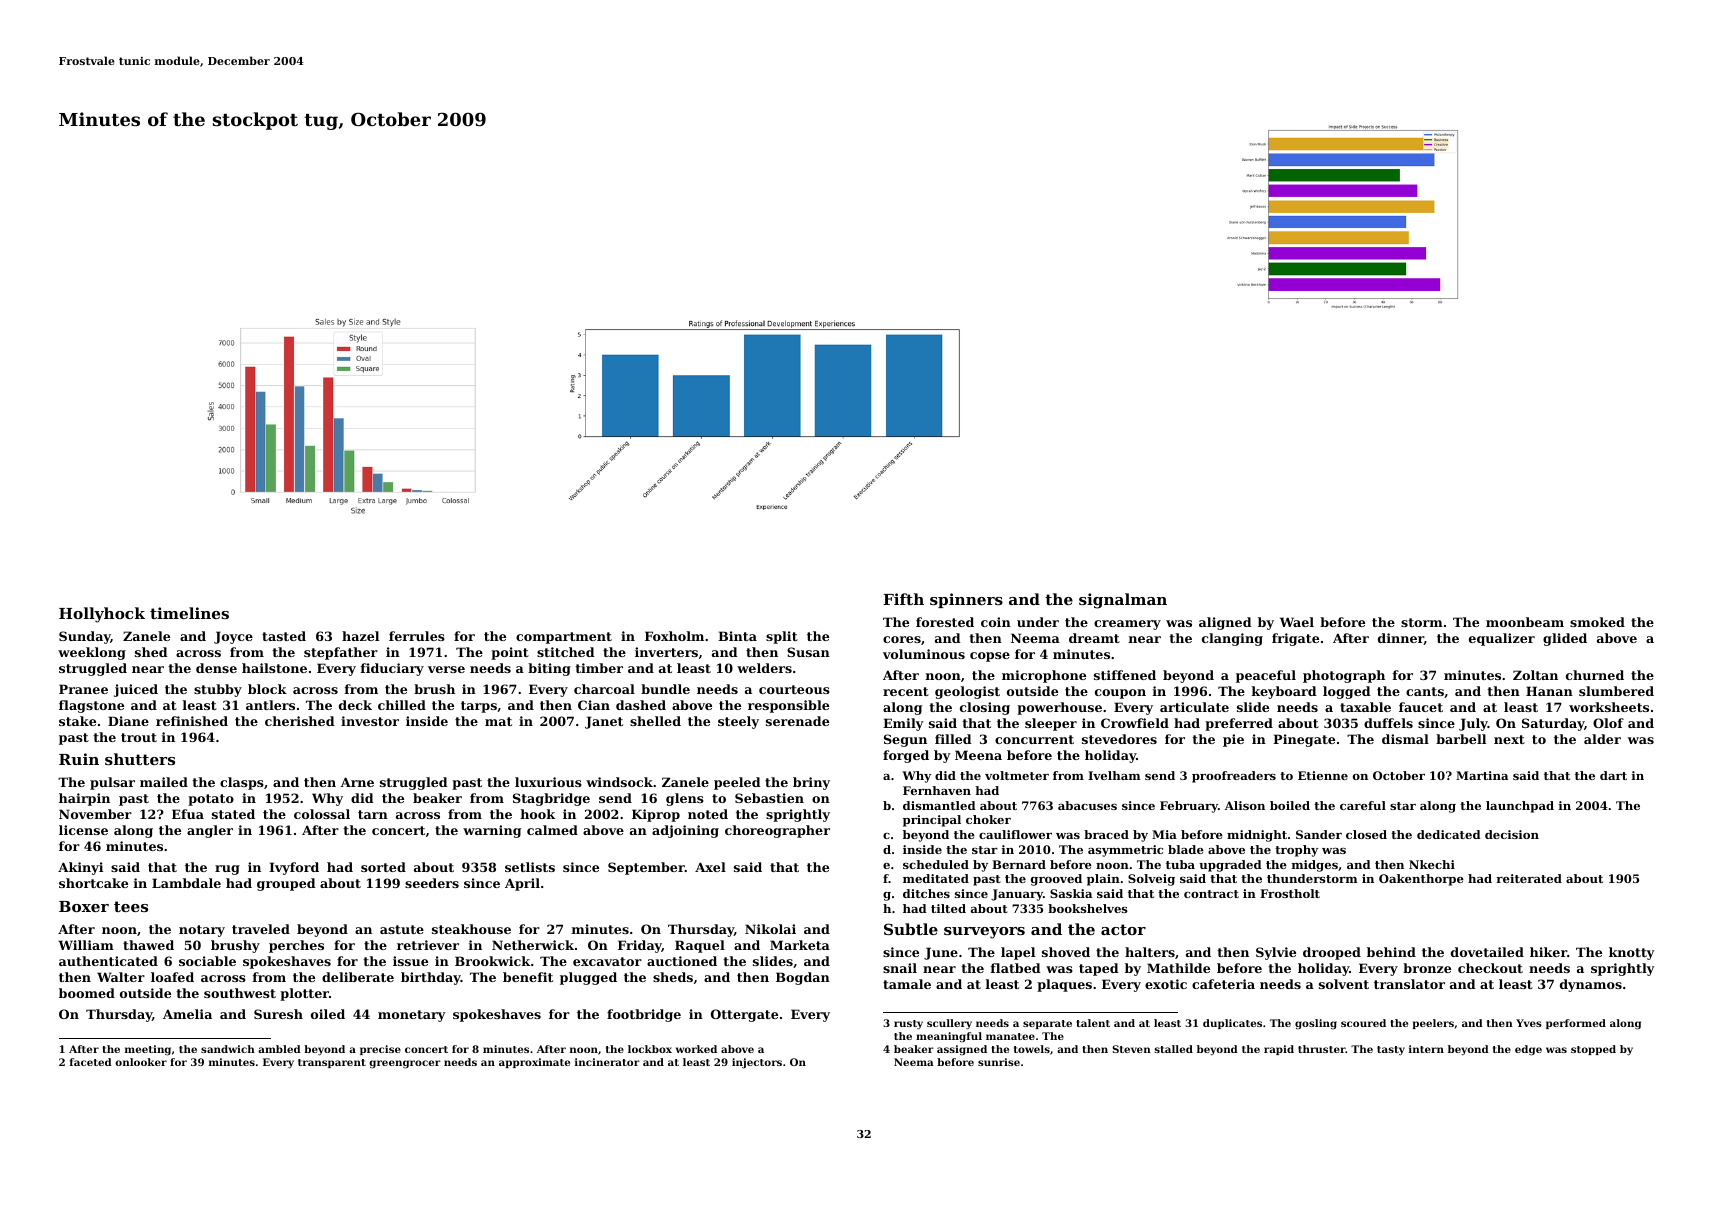 Image resolution: width=1713 pixels, height=1211 pixels. What do you see at coordinates (1279, 1050) in the screenshot?
I see `rapid` at bounding box center [1279, 1050].
